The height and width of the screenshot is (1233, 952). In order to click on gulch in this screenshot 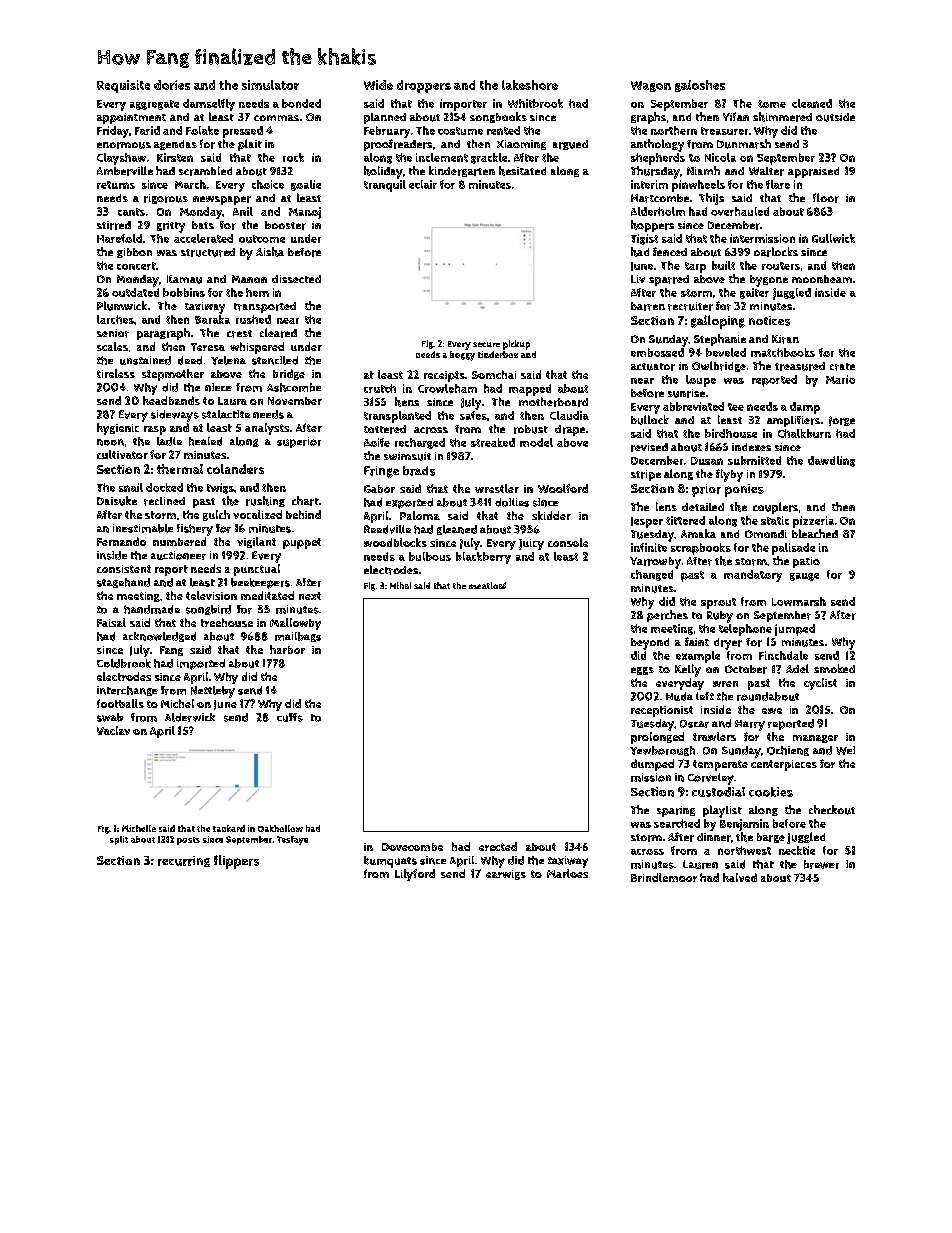, I will do `click(216, 515)`.
